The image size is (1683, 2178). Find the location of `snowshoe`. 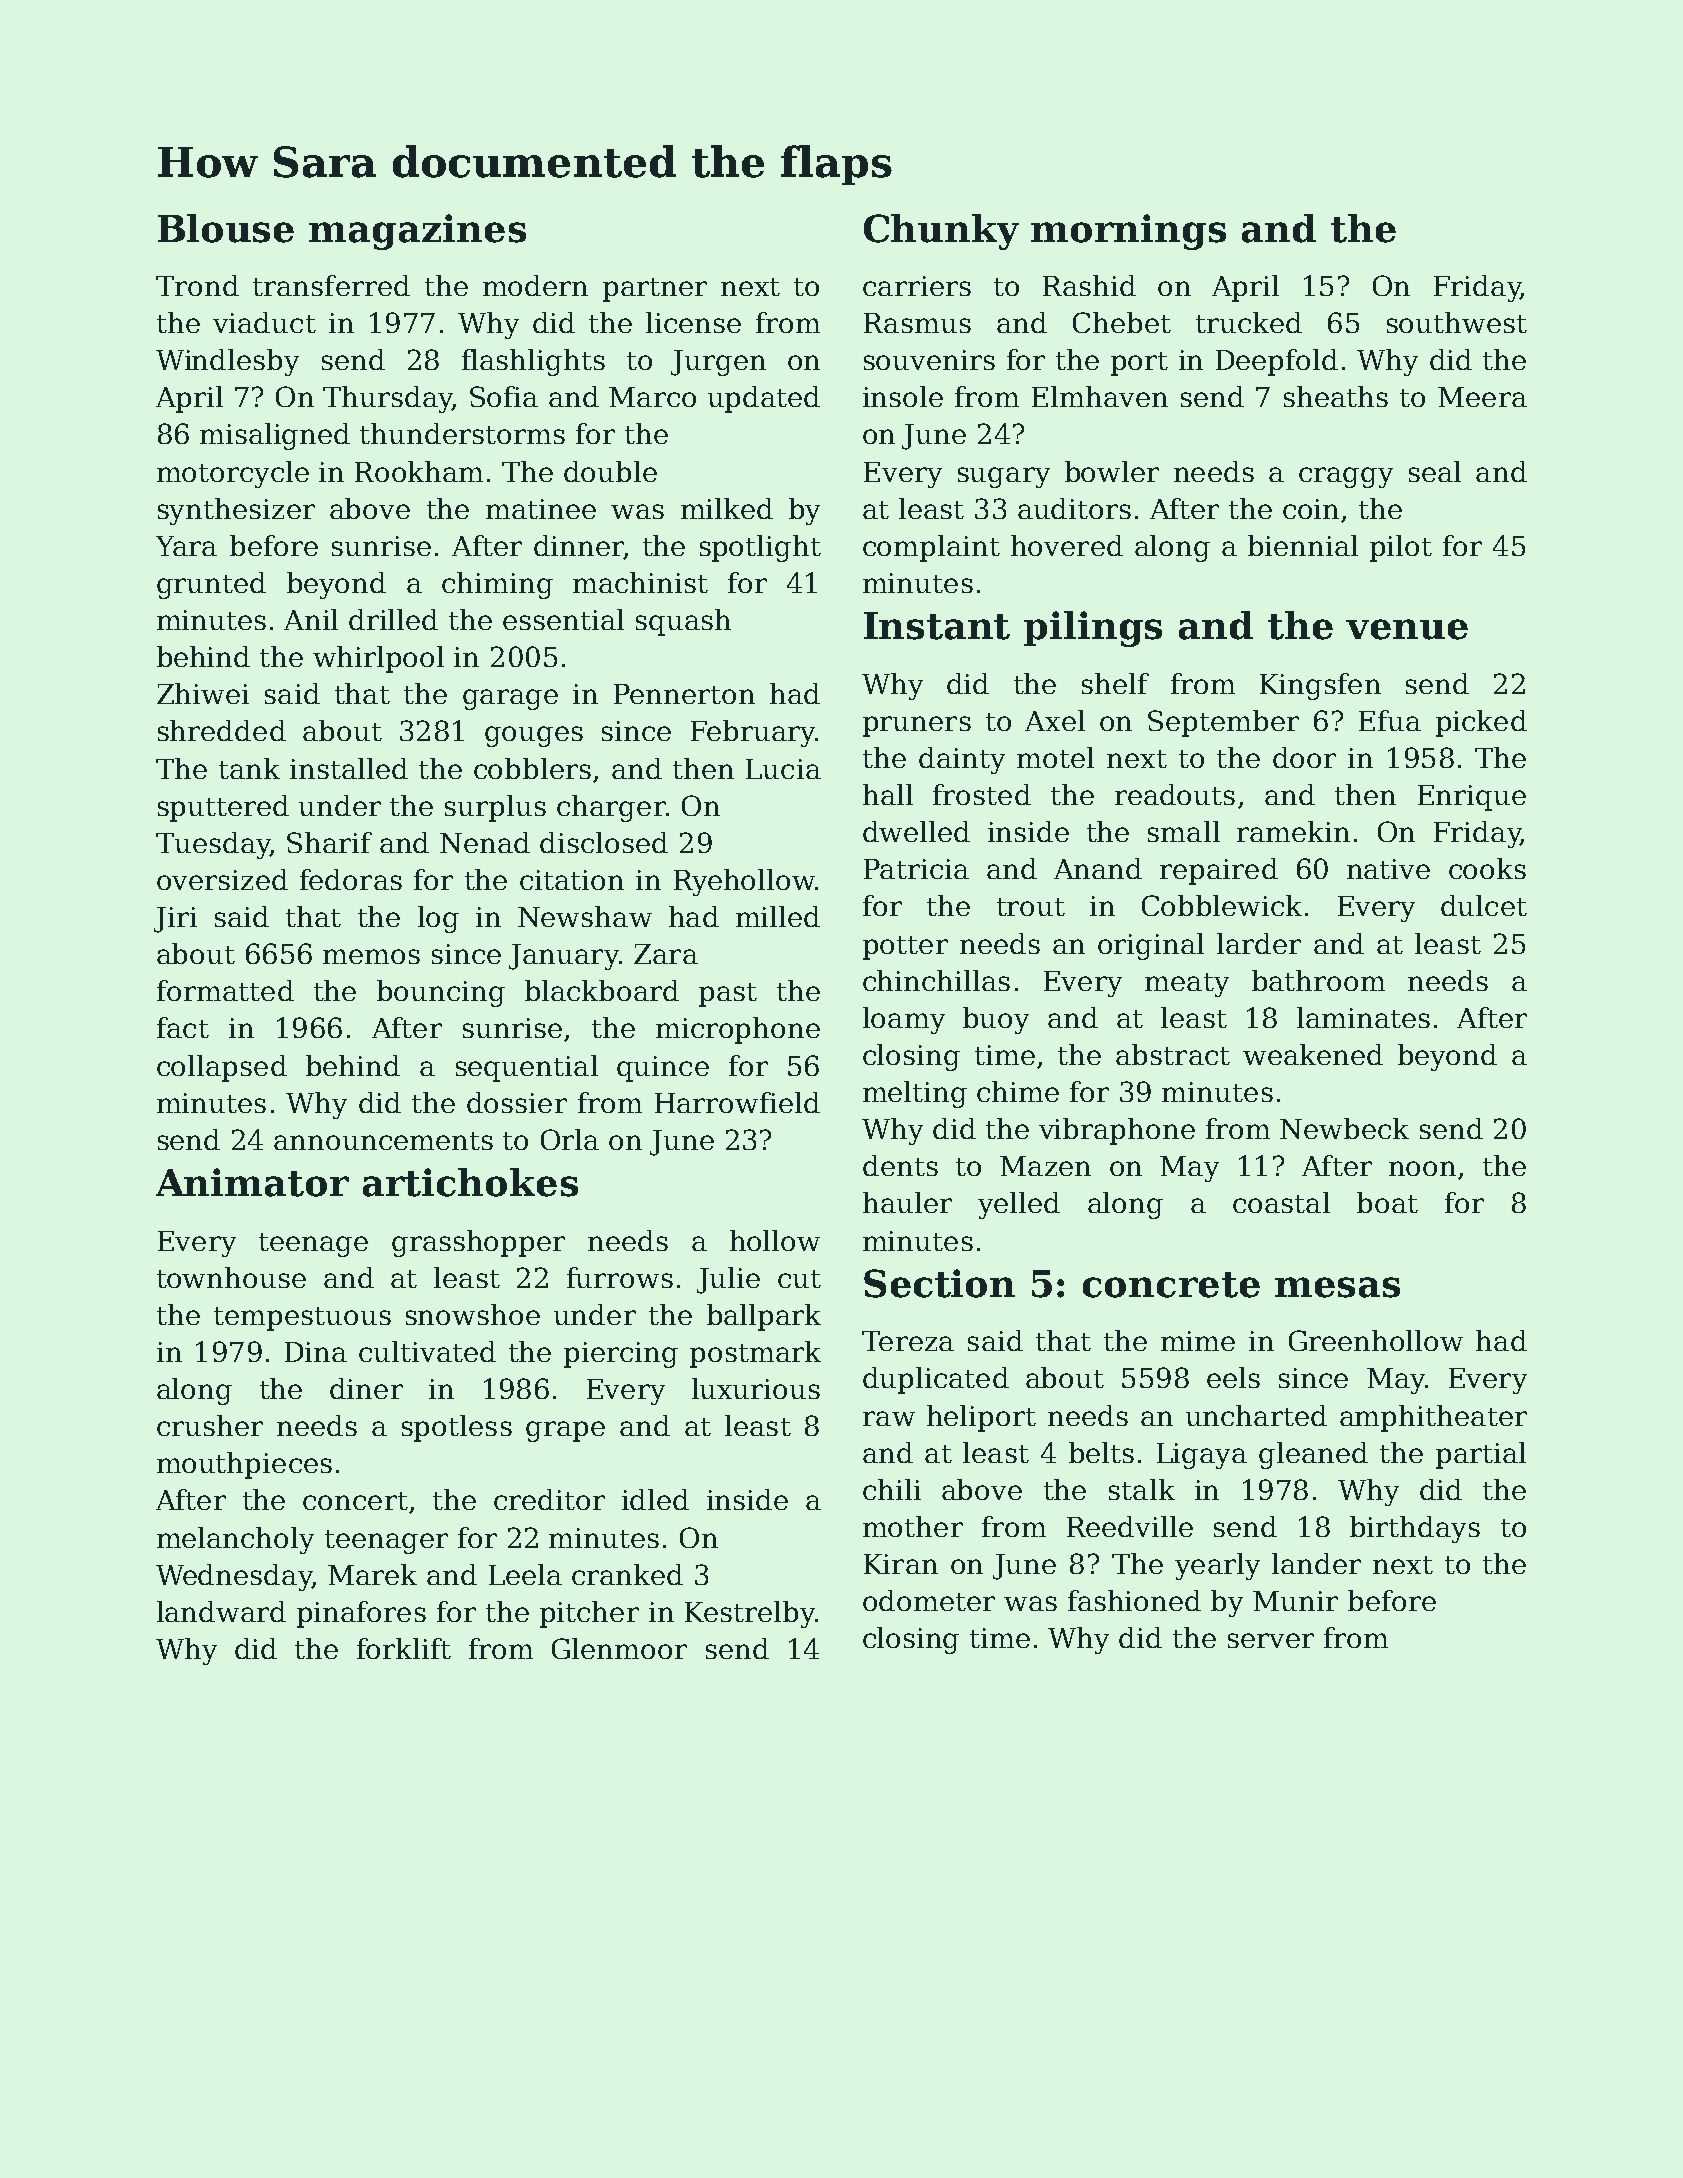

snowshoe is located at coordinates (473, 1314).
